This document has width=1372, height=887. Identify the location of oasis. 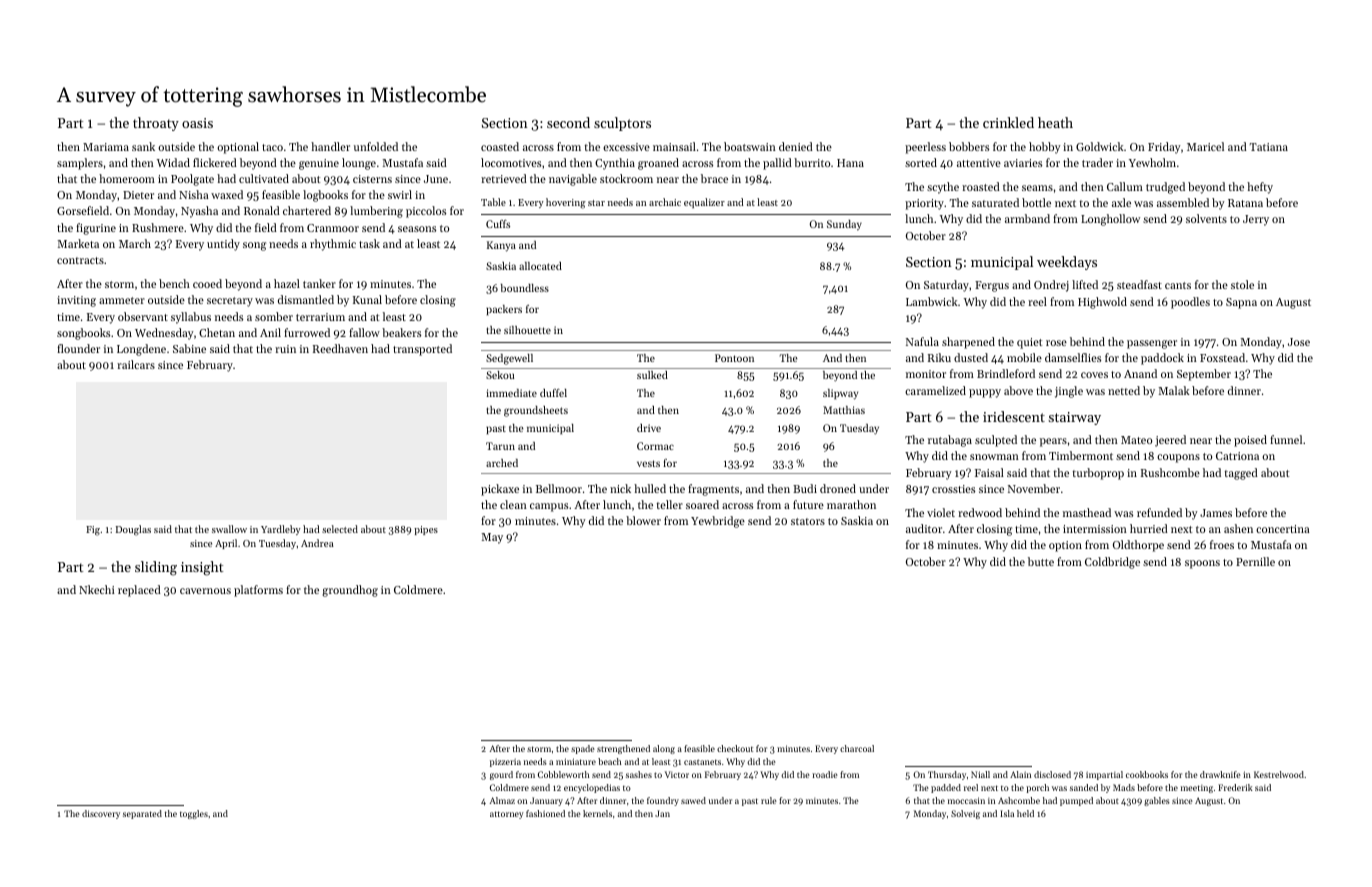
(197, 123).
